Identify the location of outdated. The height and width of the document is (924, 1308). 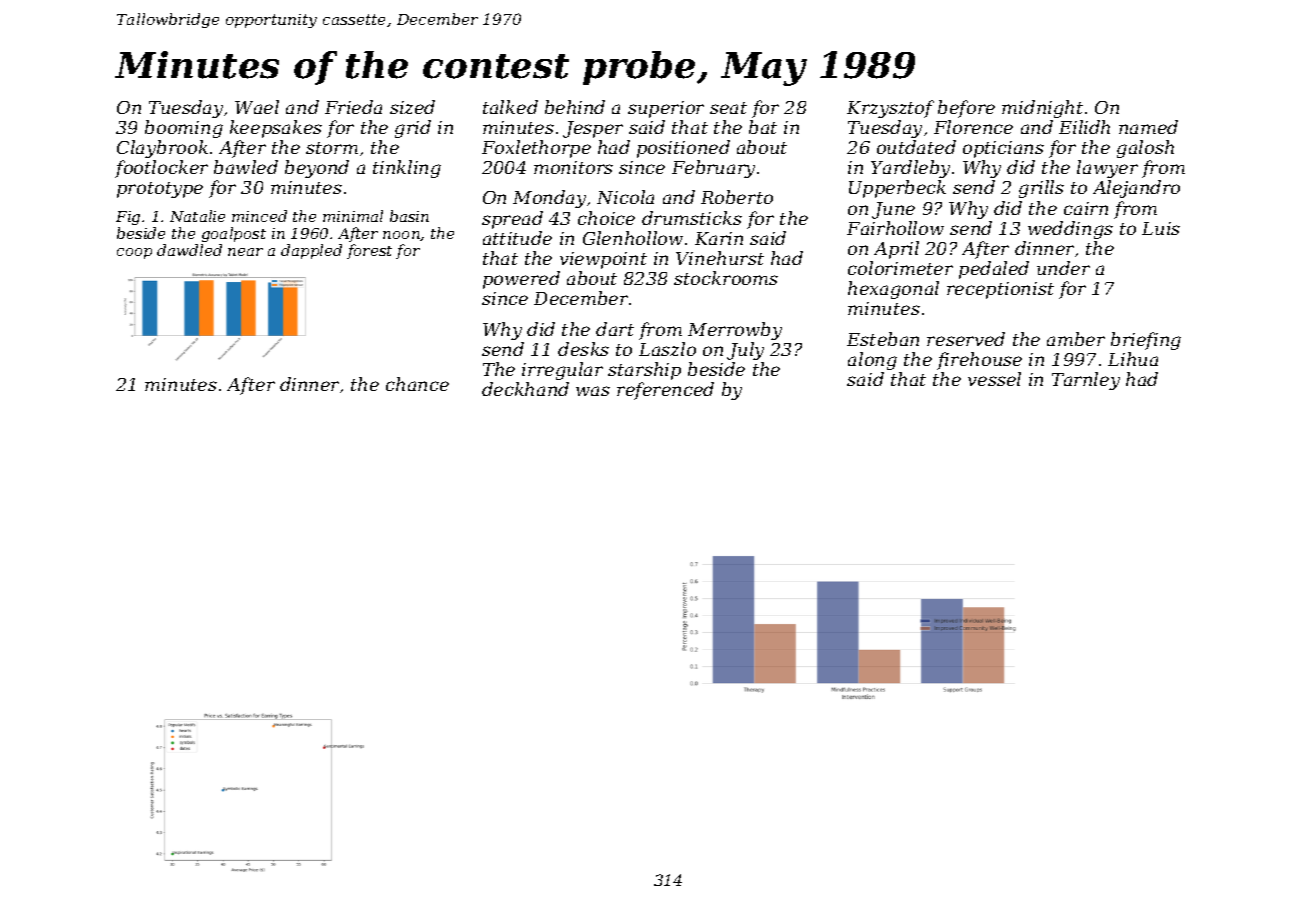
(916, 147).
